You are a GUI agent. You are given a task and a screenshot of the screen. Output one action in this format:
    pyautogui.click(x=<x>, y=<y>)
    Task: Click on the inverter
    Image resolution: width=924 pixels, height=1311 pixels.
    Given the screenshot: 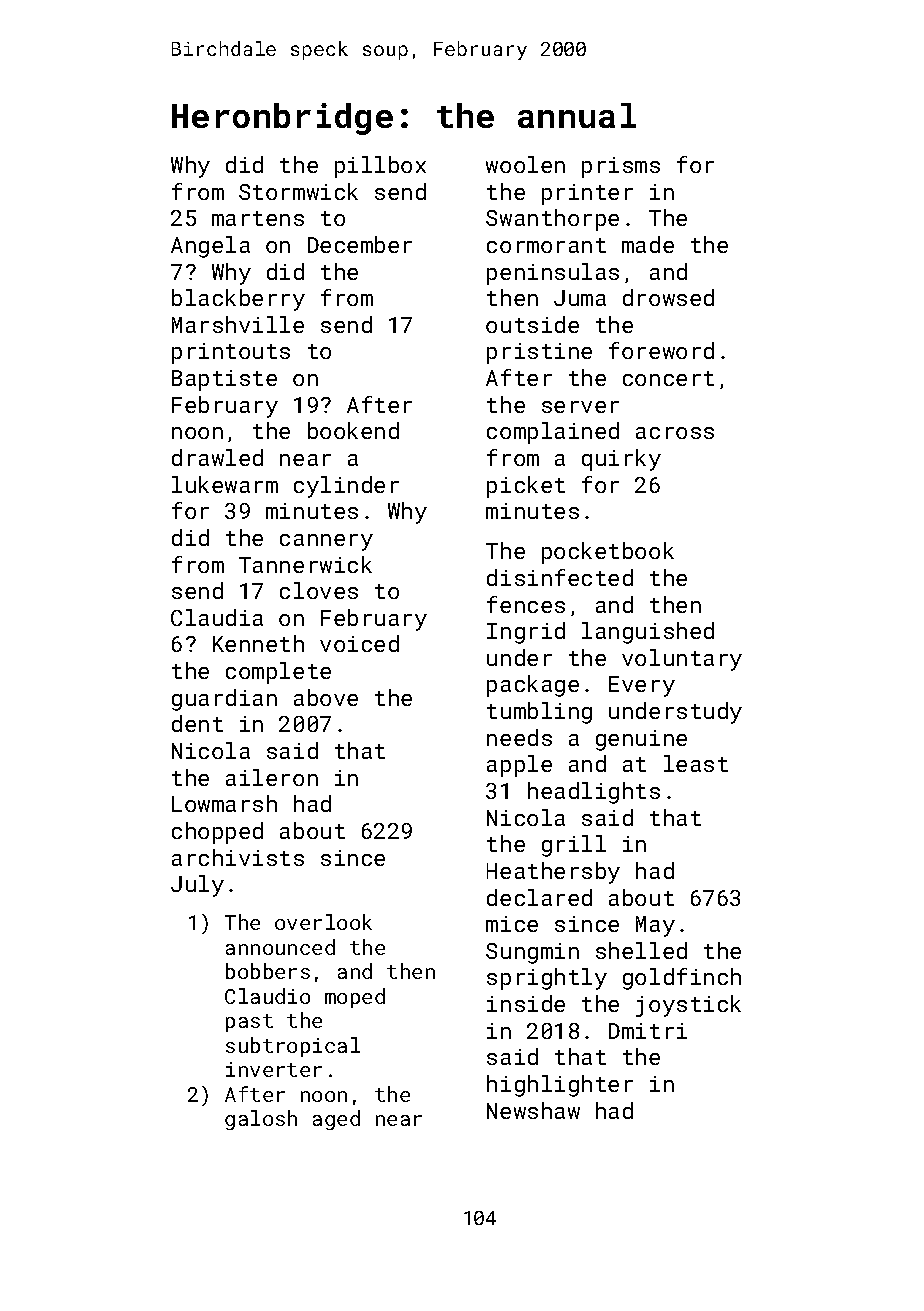 What is the action you would take?
    pyautogui.click(x=274, y=1069)
